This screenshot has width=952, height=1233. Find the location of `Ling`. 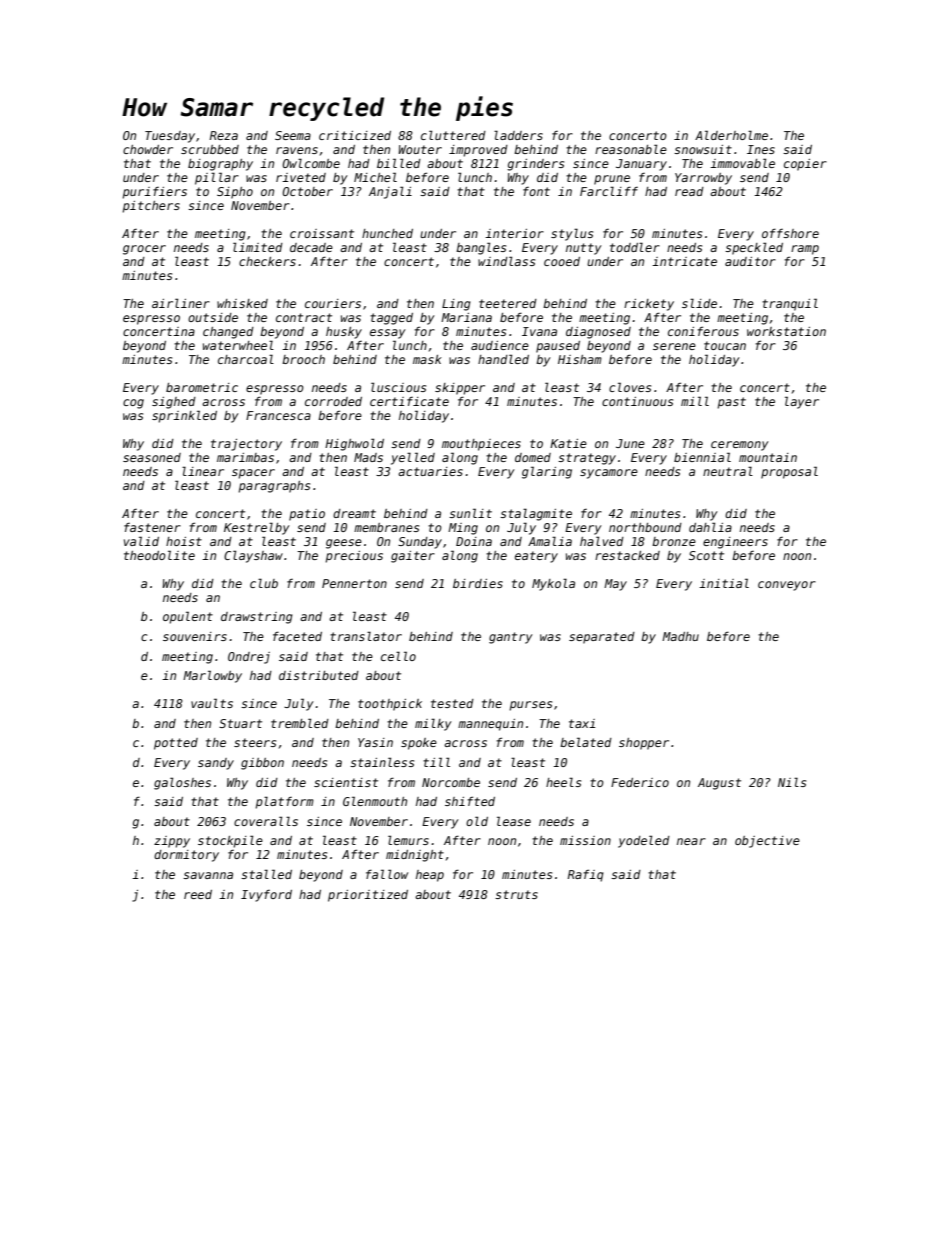

Ling is located at coordinates (456, 305).
